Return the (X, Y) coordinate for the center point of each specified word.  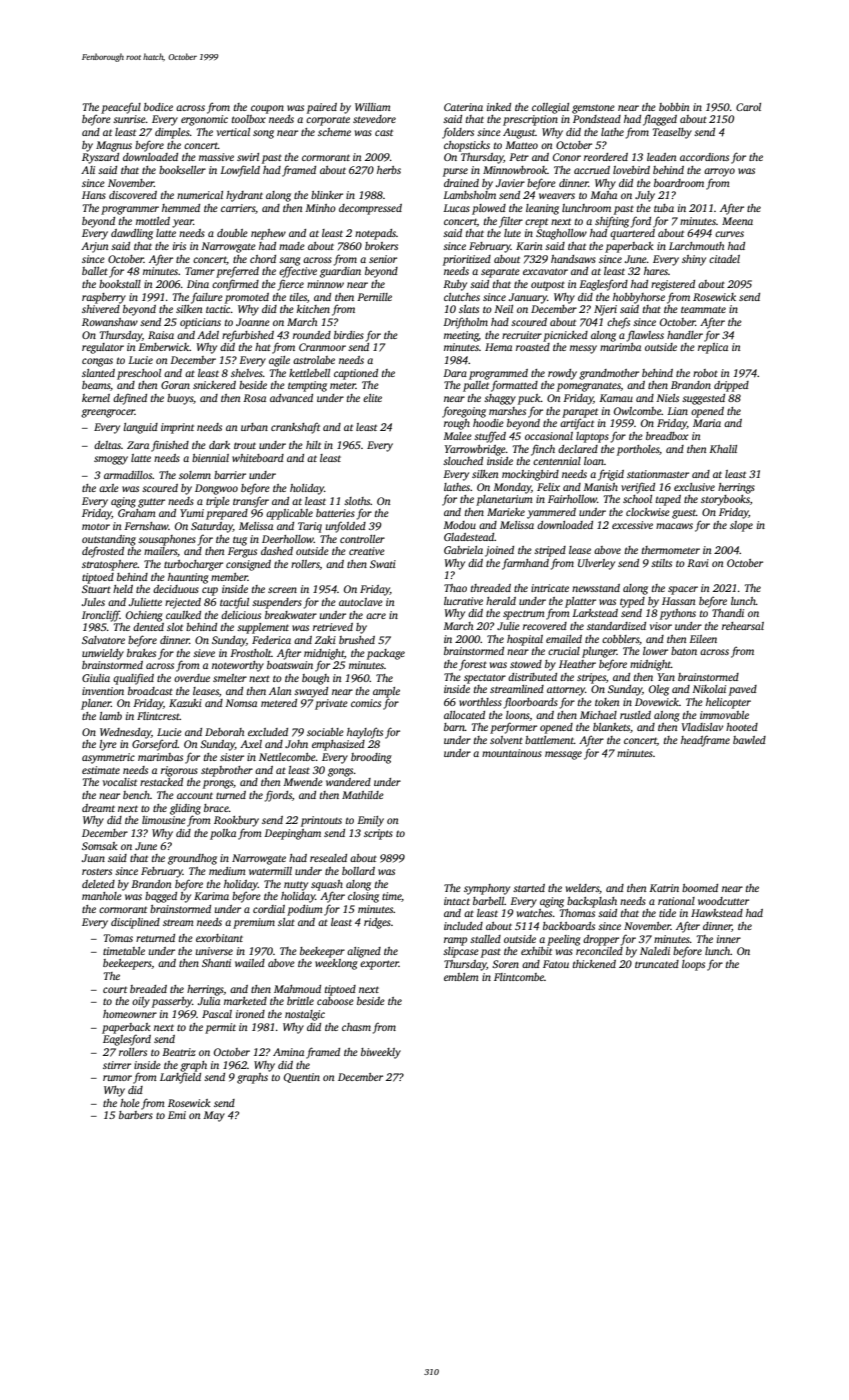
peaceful (121, 108)
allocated (464, 715)
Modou (459, 525)
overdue (192, 678)
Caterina (463, 107)
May (214, 1116)
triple (218, 502)
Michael (598, 715)
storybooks (725, 500)
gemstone (593, 109)
